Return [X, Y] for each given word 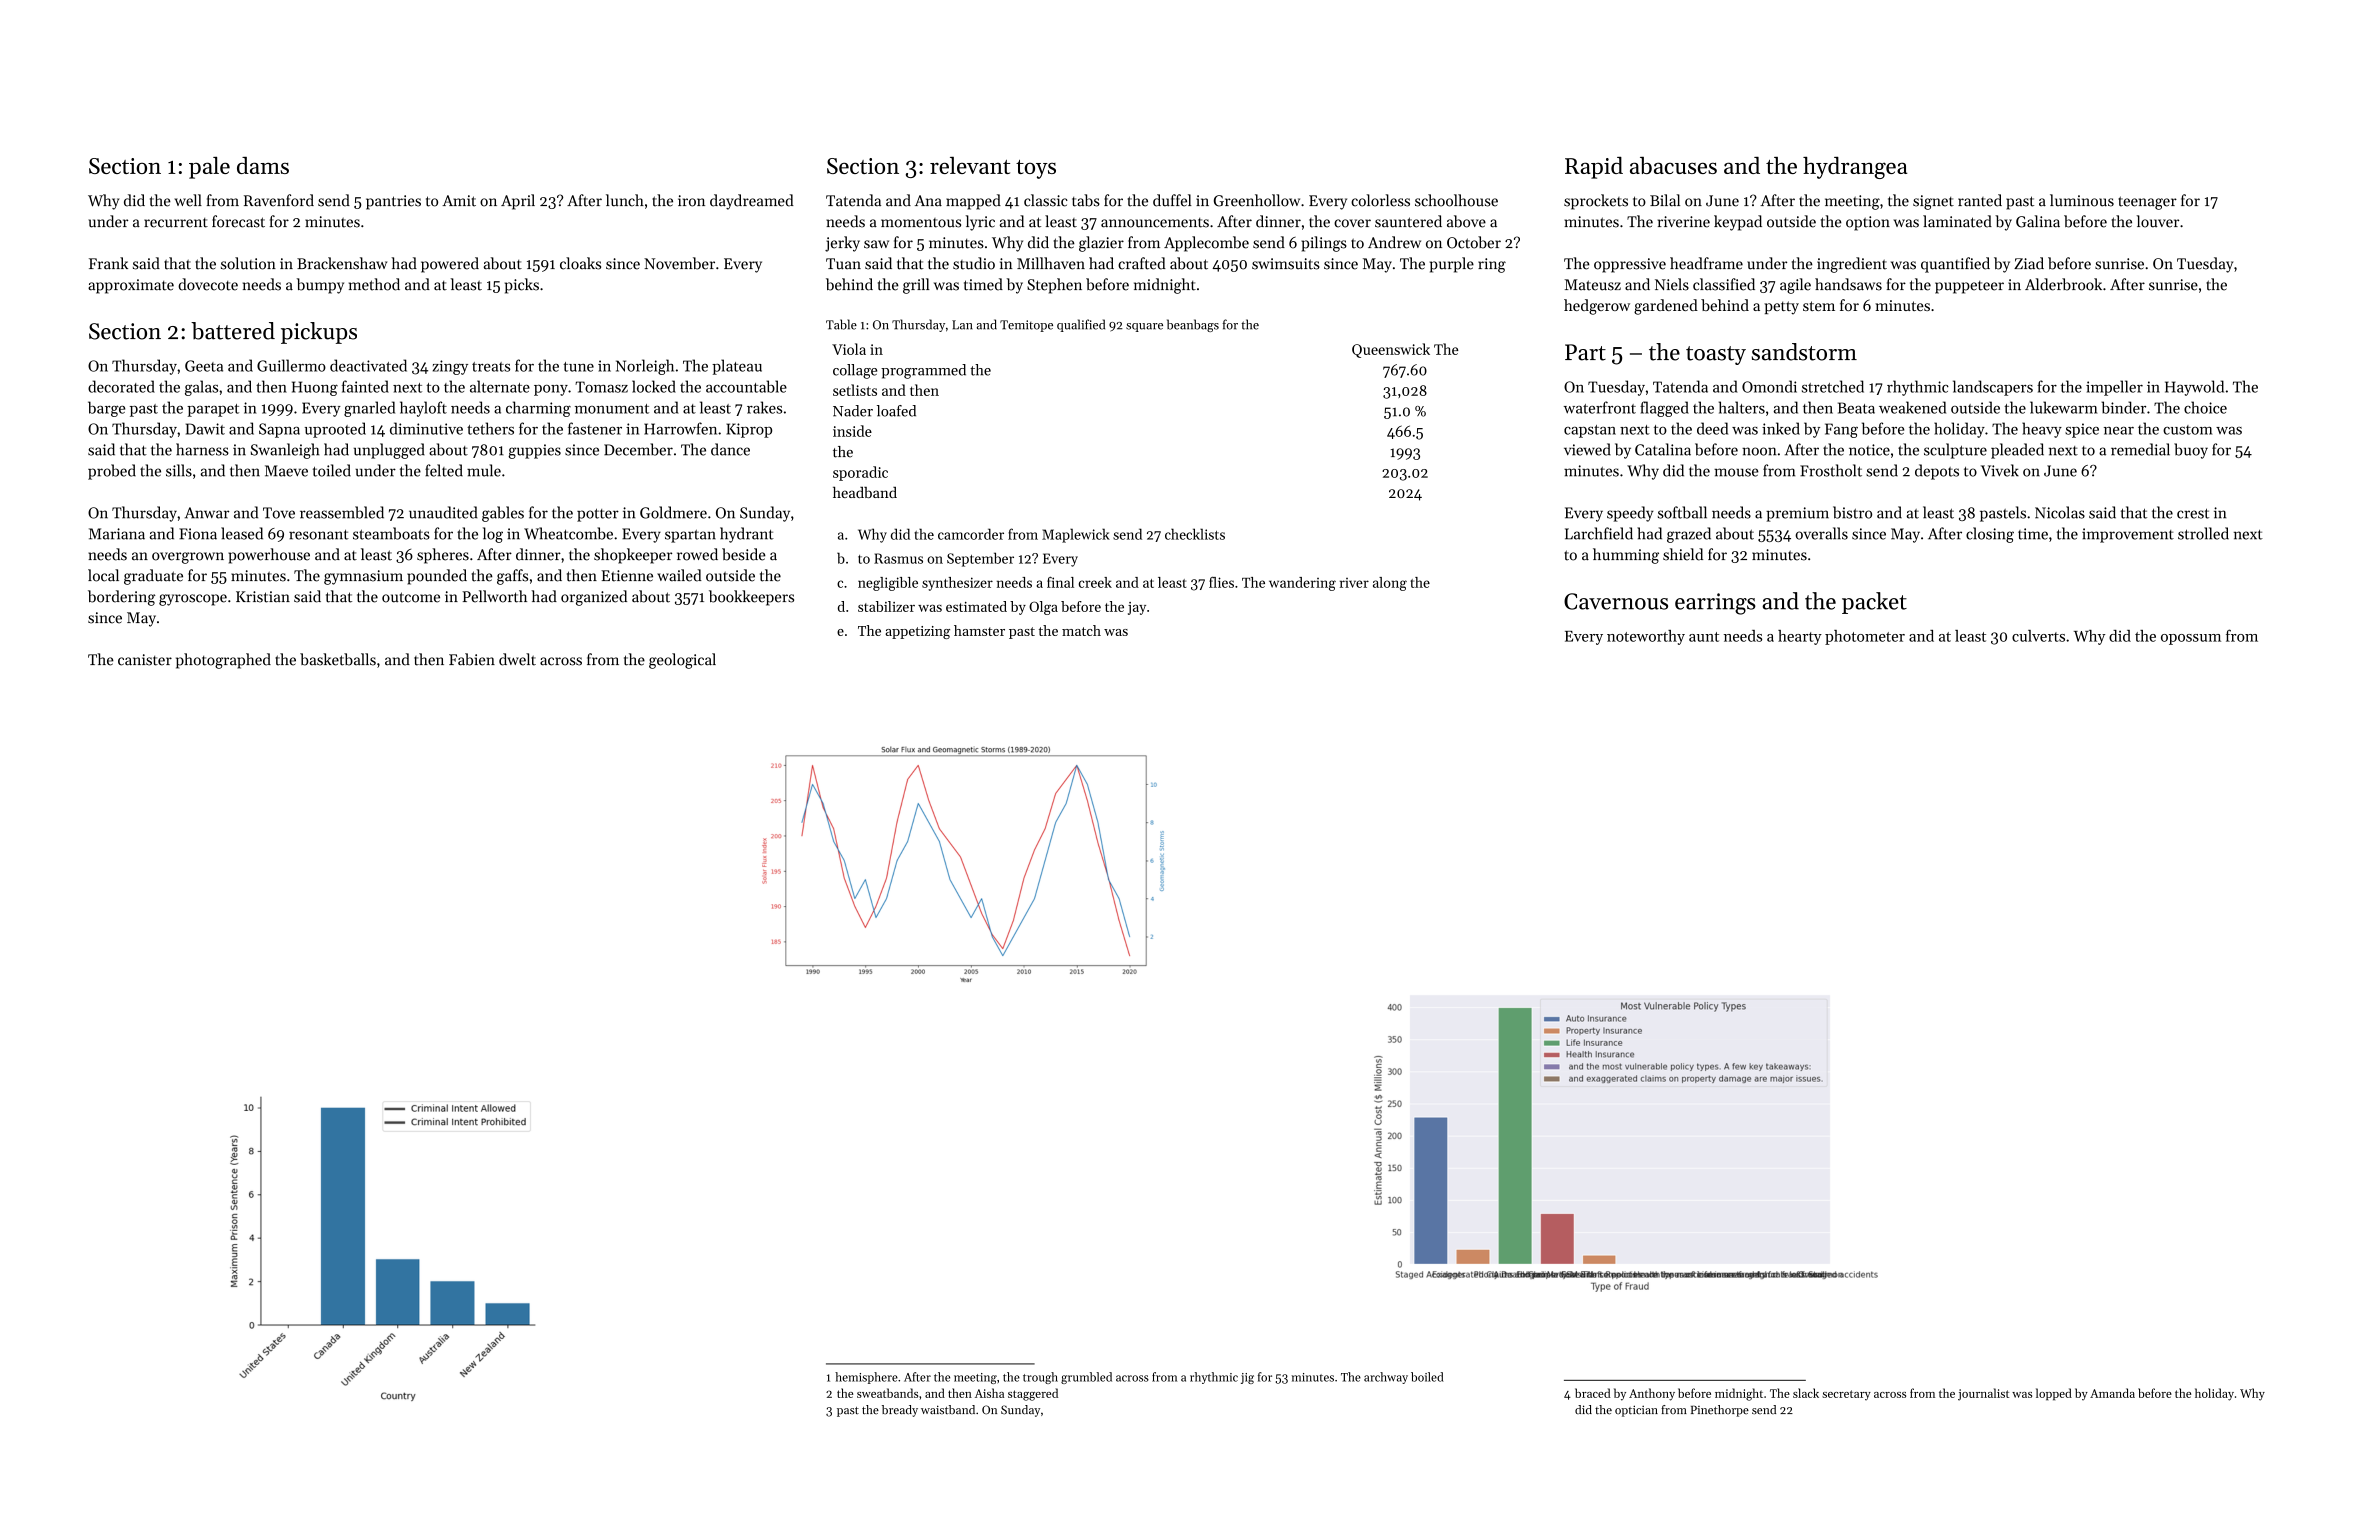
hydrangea [1855, 168]
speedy [1630, 514]
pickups [319, 333]
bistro [1852, 512]
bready [900, 1411]
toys [1036, 169]
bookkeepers [751, 598]
